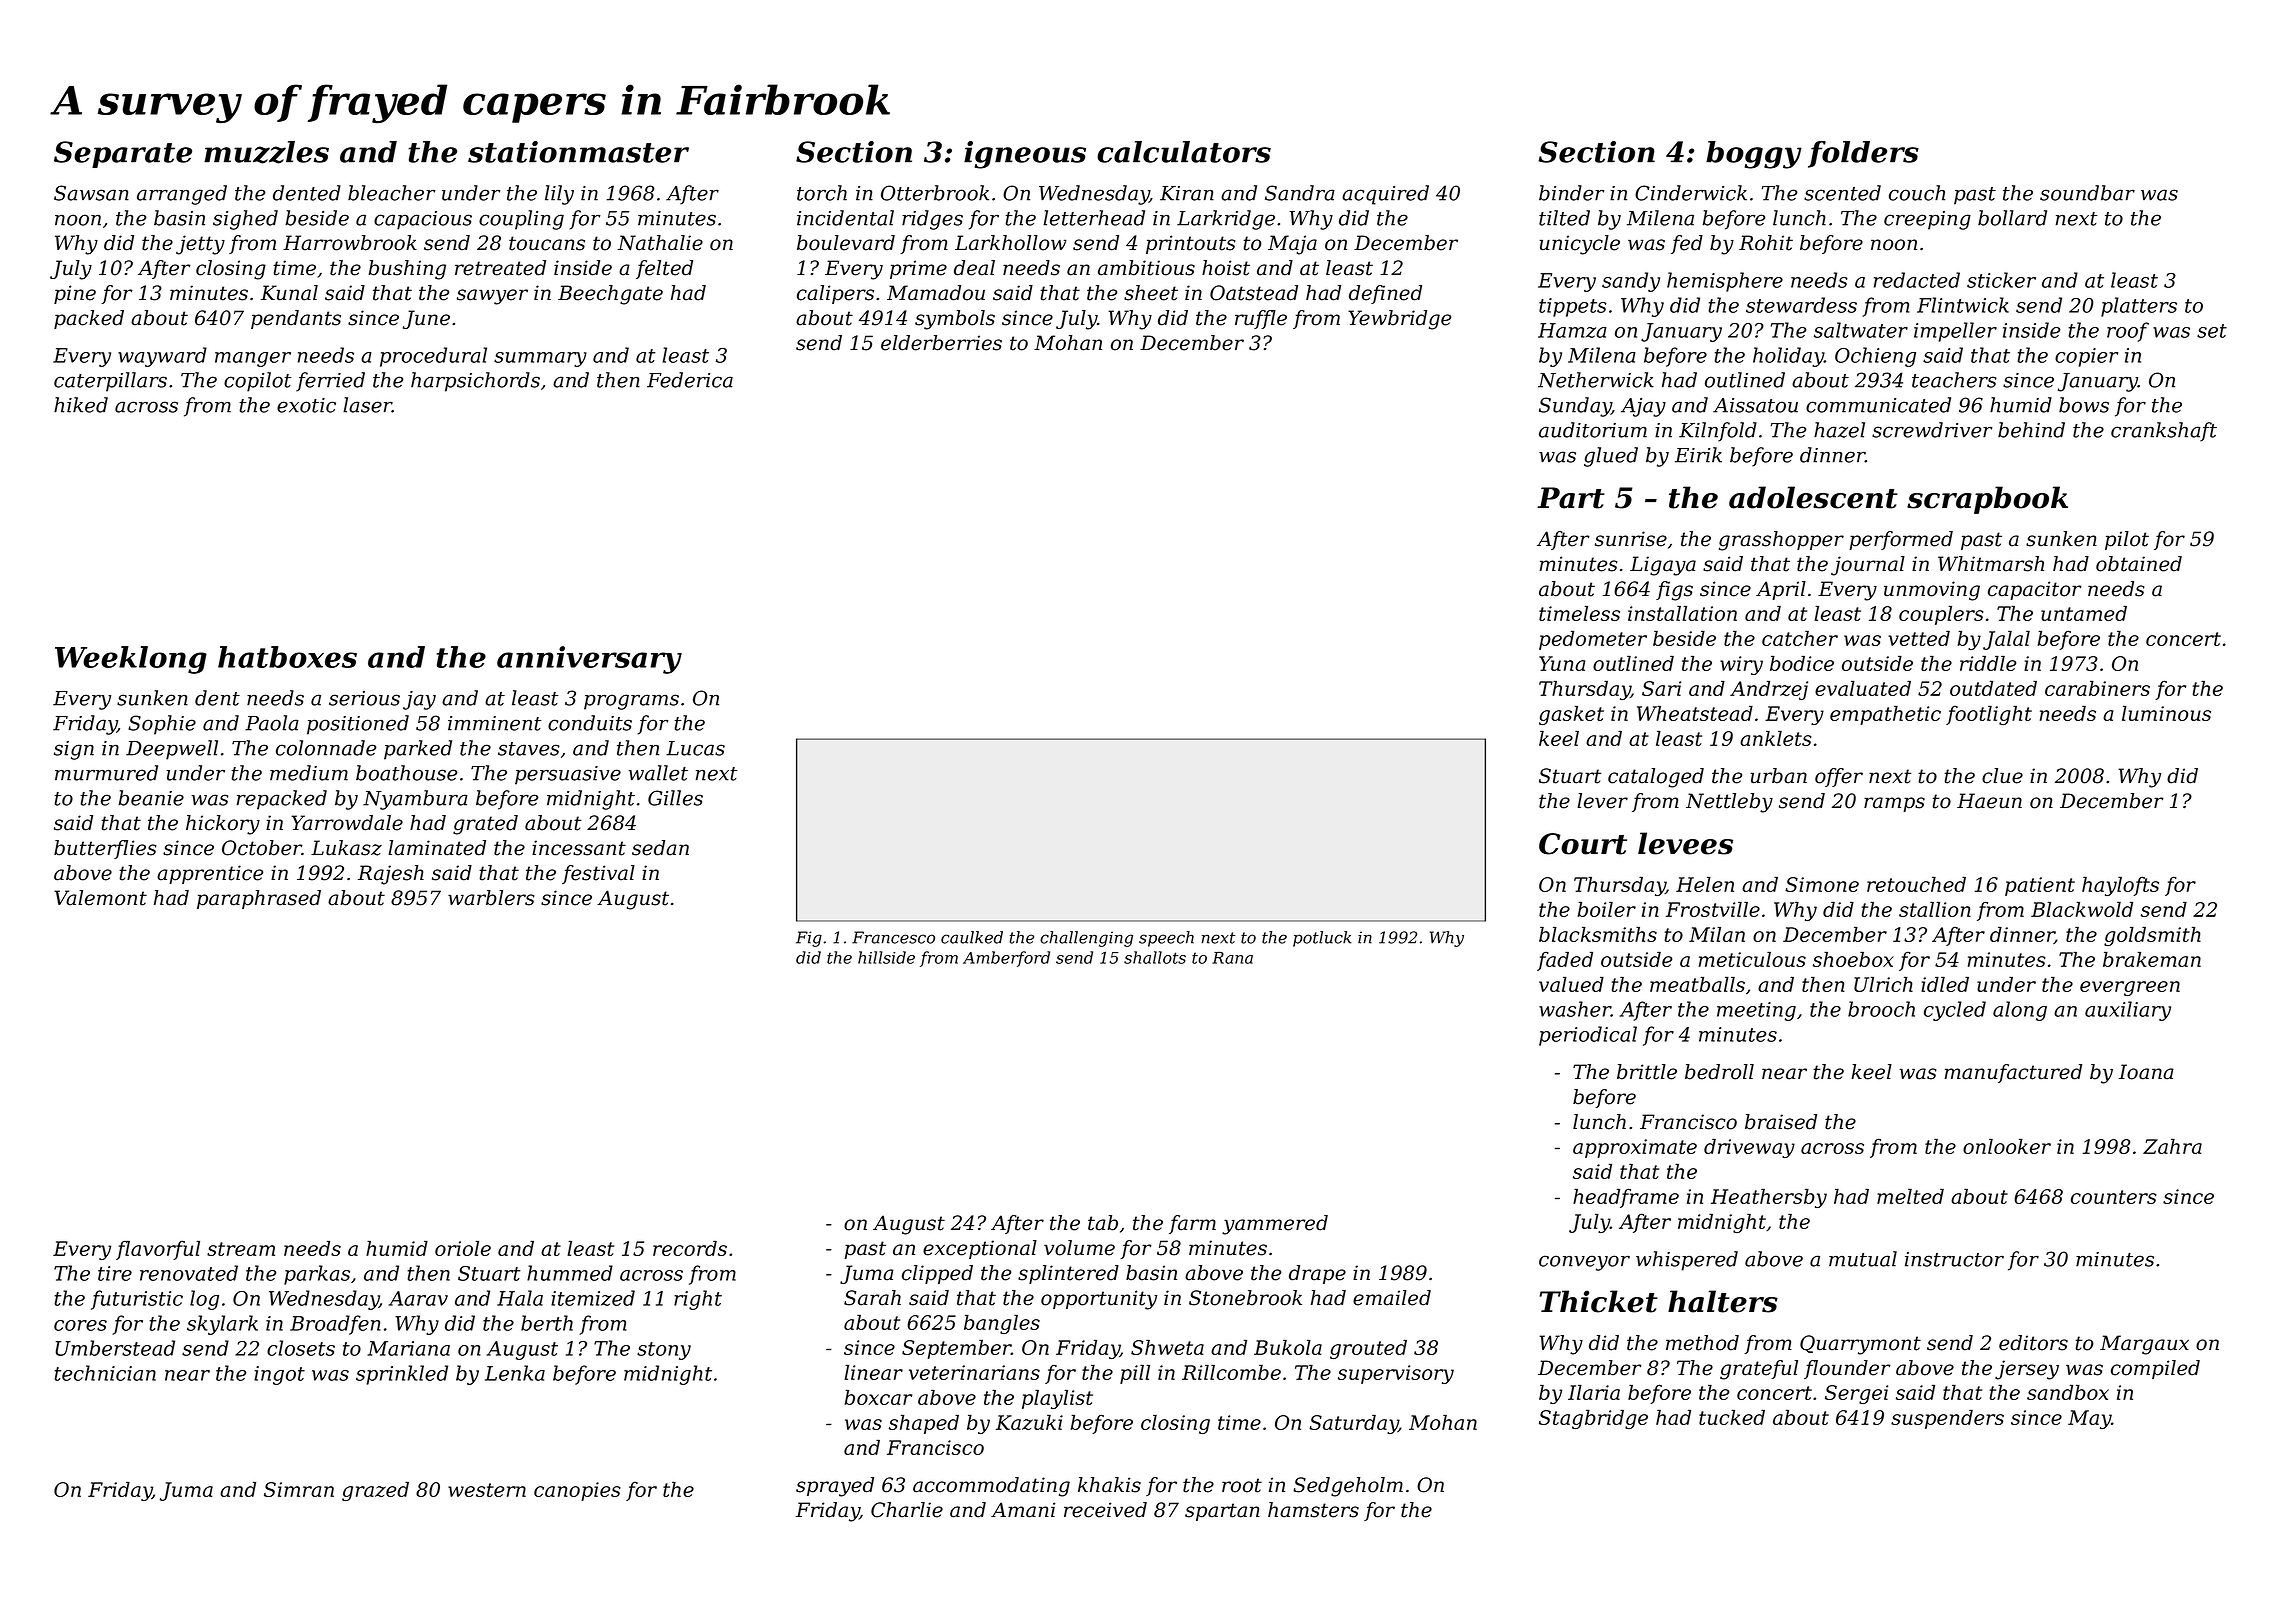  Describe the element at coordinates (1718, 432) in the document. I see `Kilnfold` at that location.
